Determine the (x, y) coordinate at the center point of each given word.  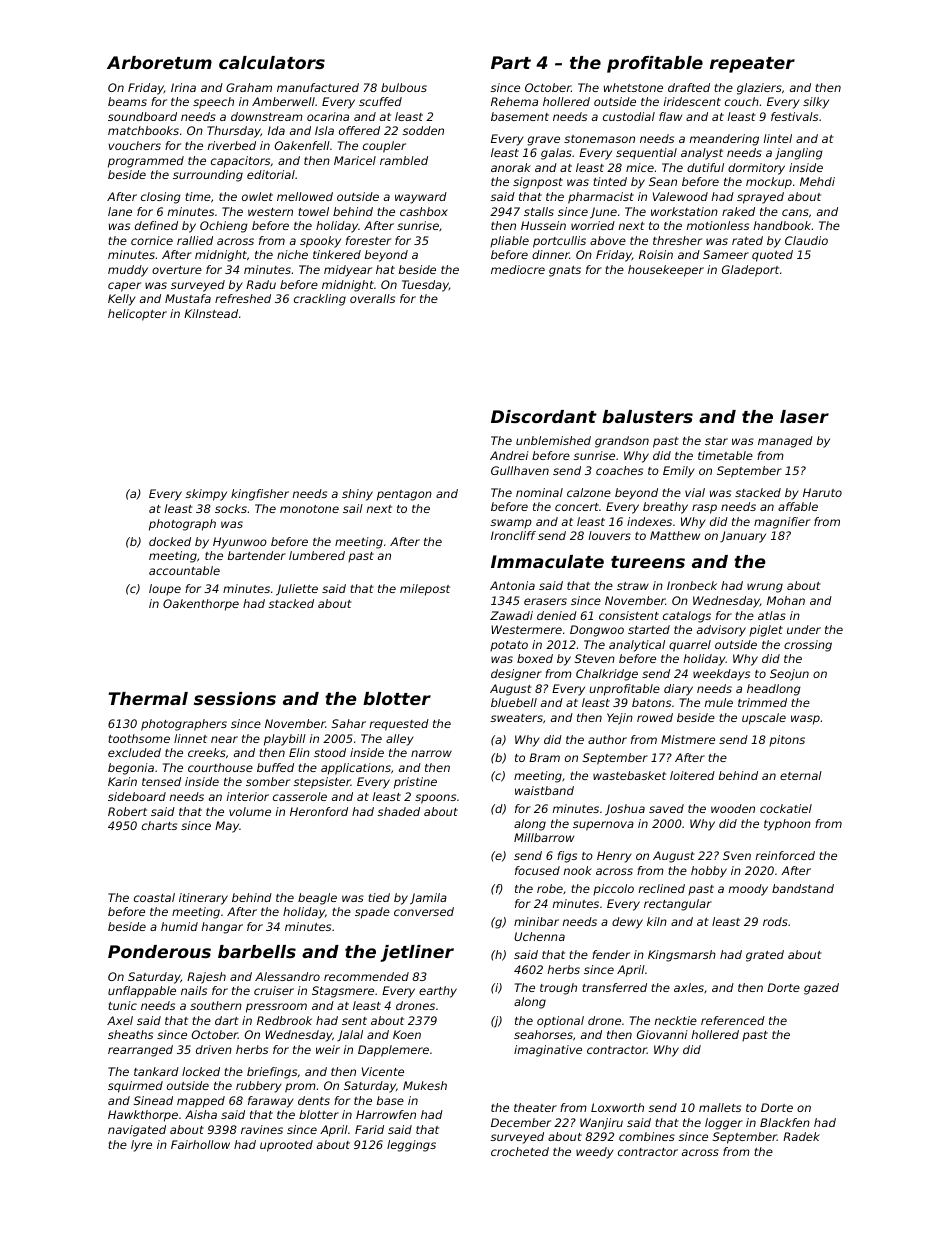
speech (213, 103)
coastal (154, 897)
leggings (411, 1146)
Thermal (148, 698)
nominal (539, 492)
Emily (679, 472)
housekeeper (666, 271)
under (804, 629)
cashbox (424, 211)
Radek (801, 1136)
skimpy (206, 495)
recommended (366, 976)
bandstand (803, 888)
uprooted (286, 1146)
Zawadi (511, 615)
